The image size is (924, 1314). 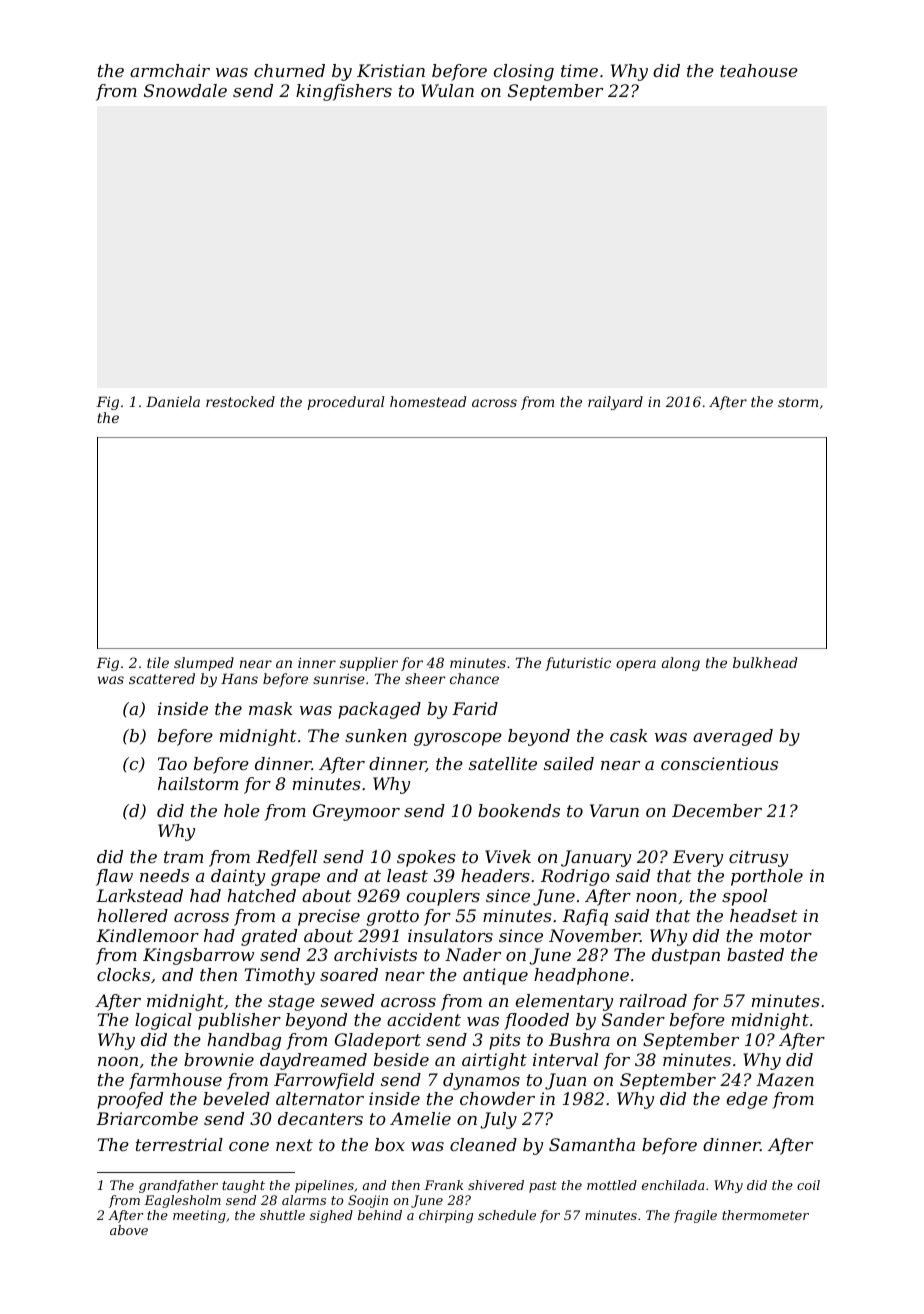 I want to click on least, so click(x=407, y=875).
